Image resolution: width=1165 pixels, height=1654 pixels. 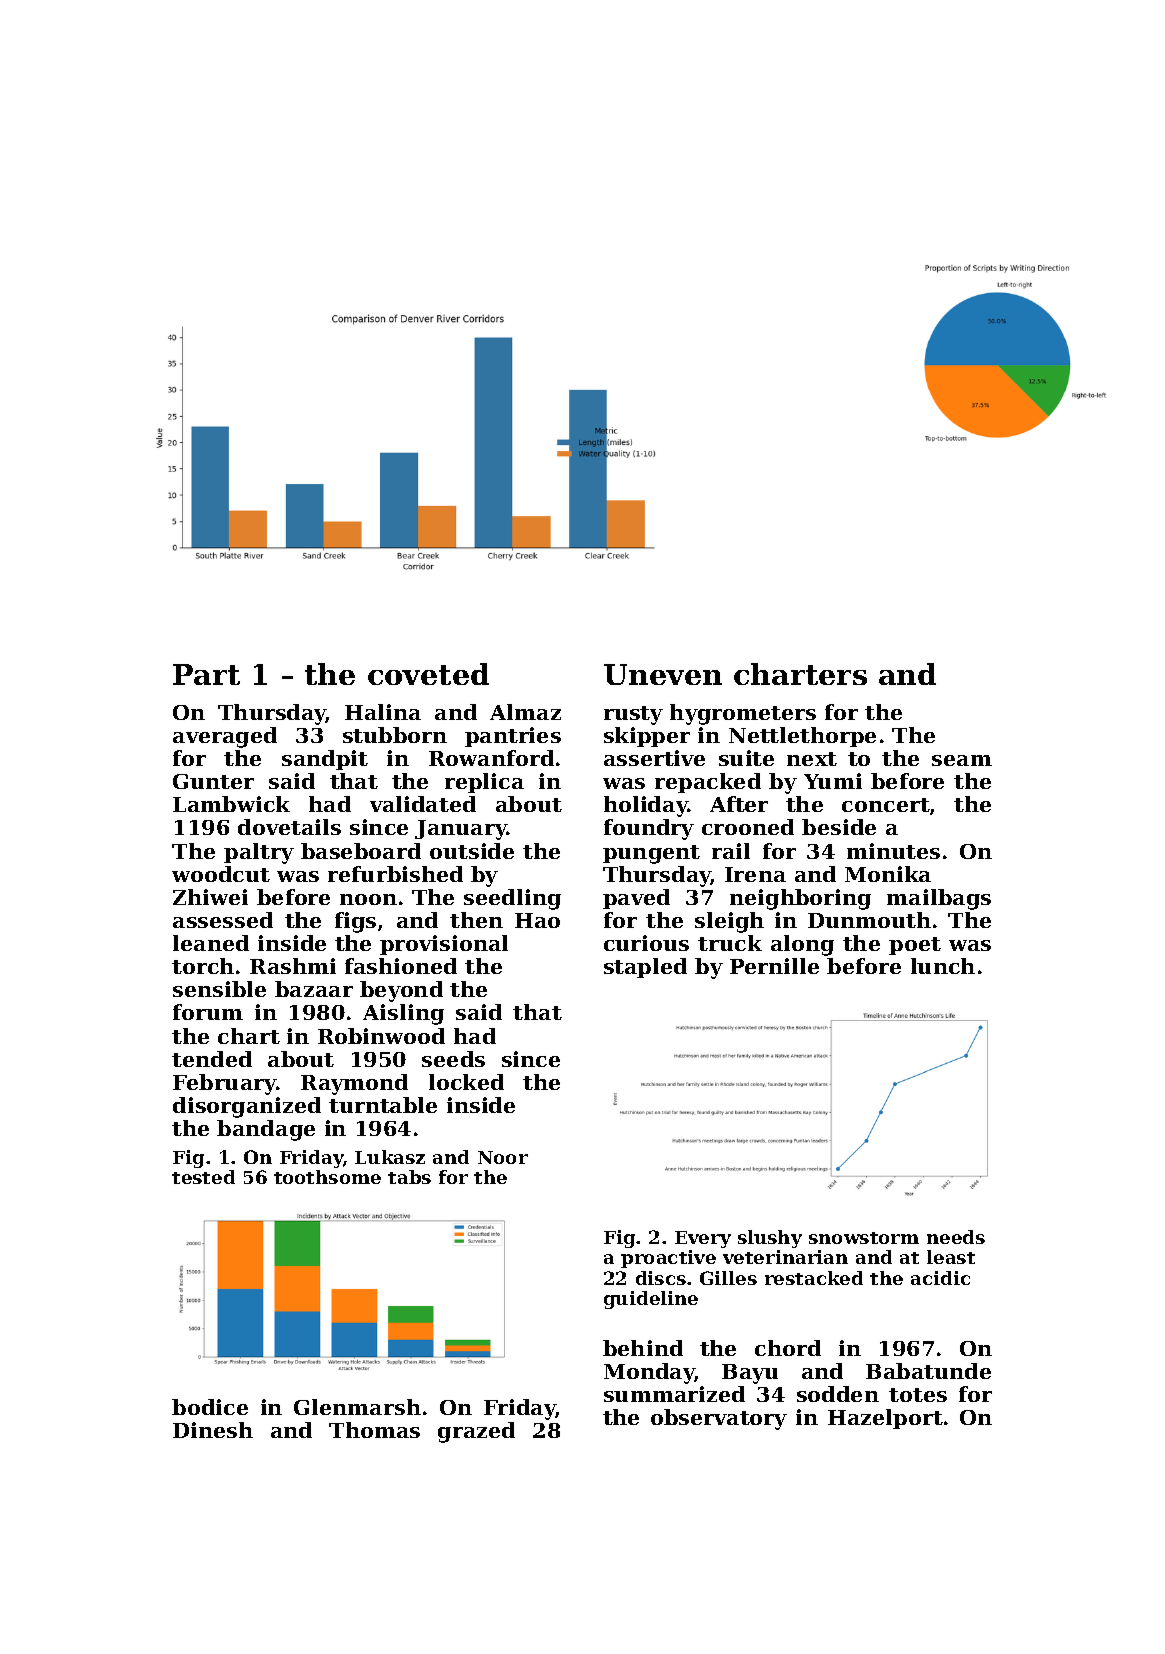 I want to click on lunch, so click(x=943, y=966).
